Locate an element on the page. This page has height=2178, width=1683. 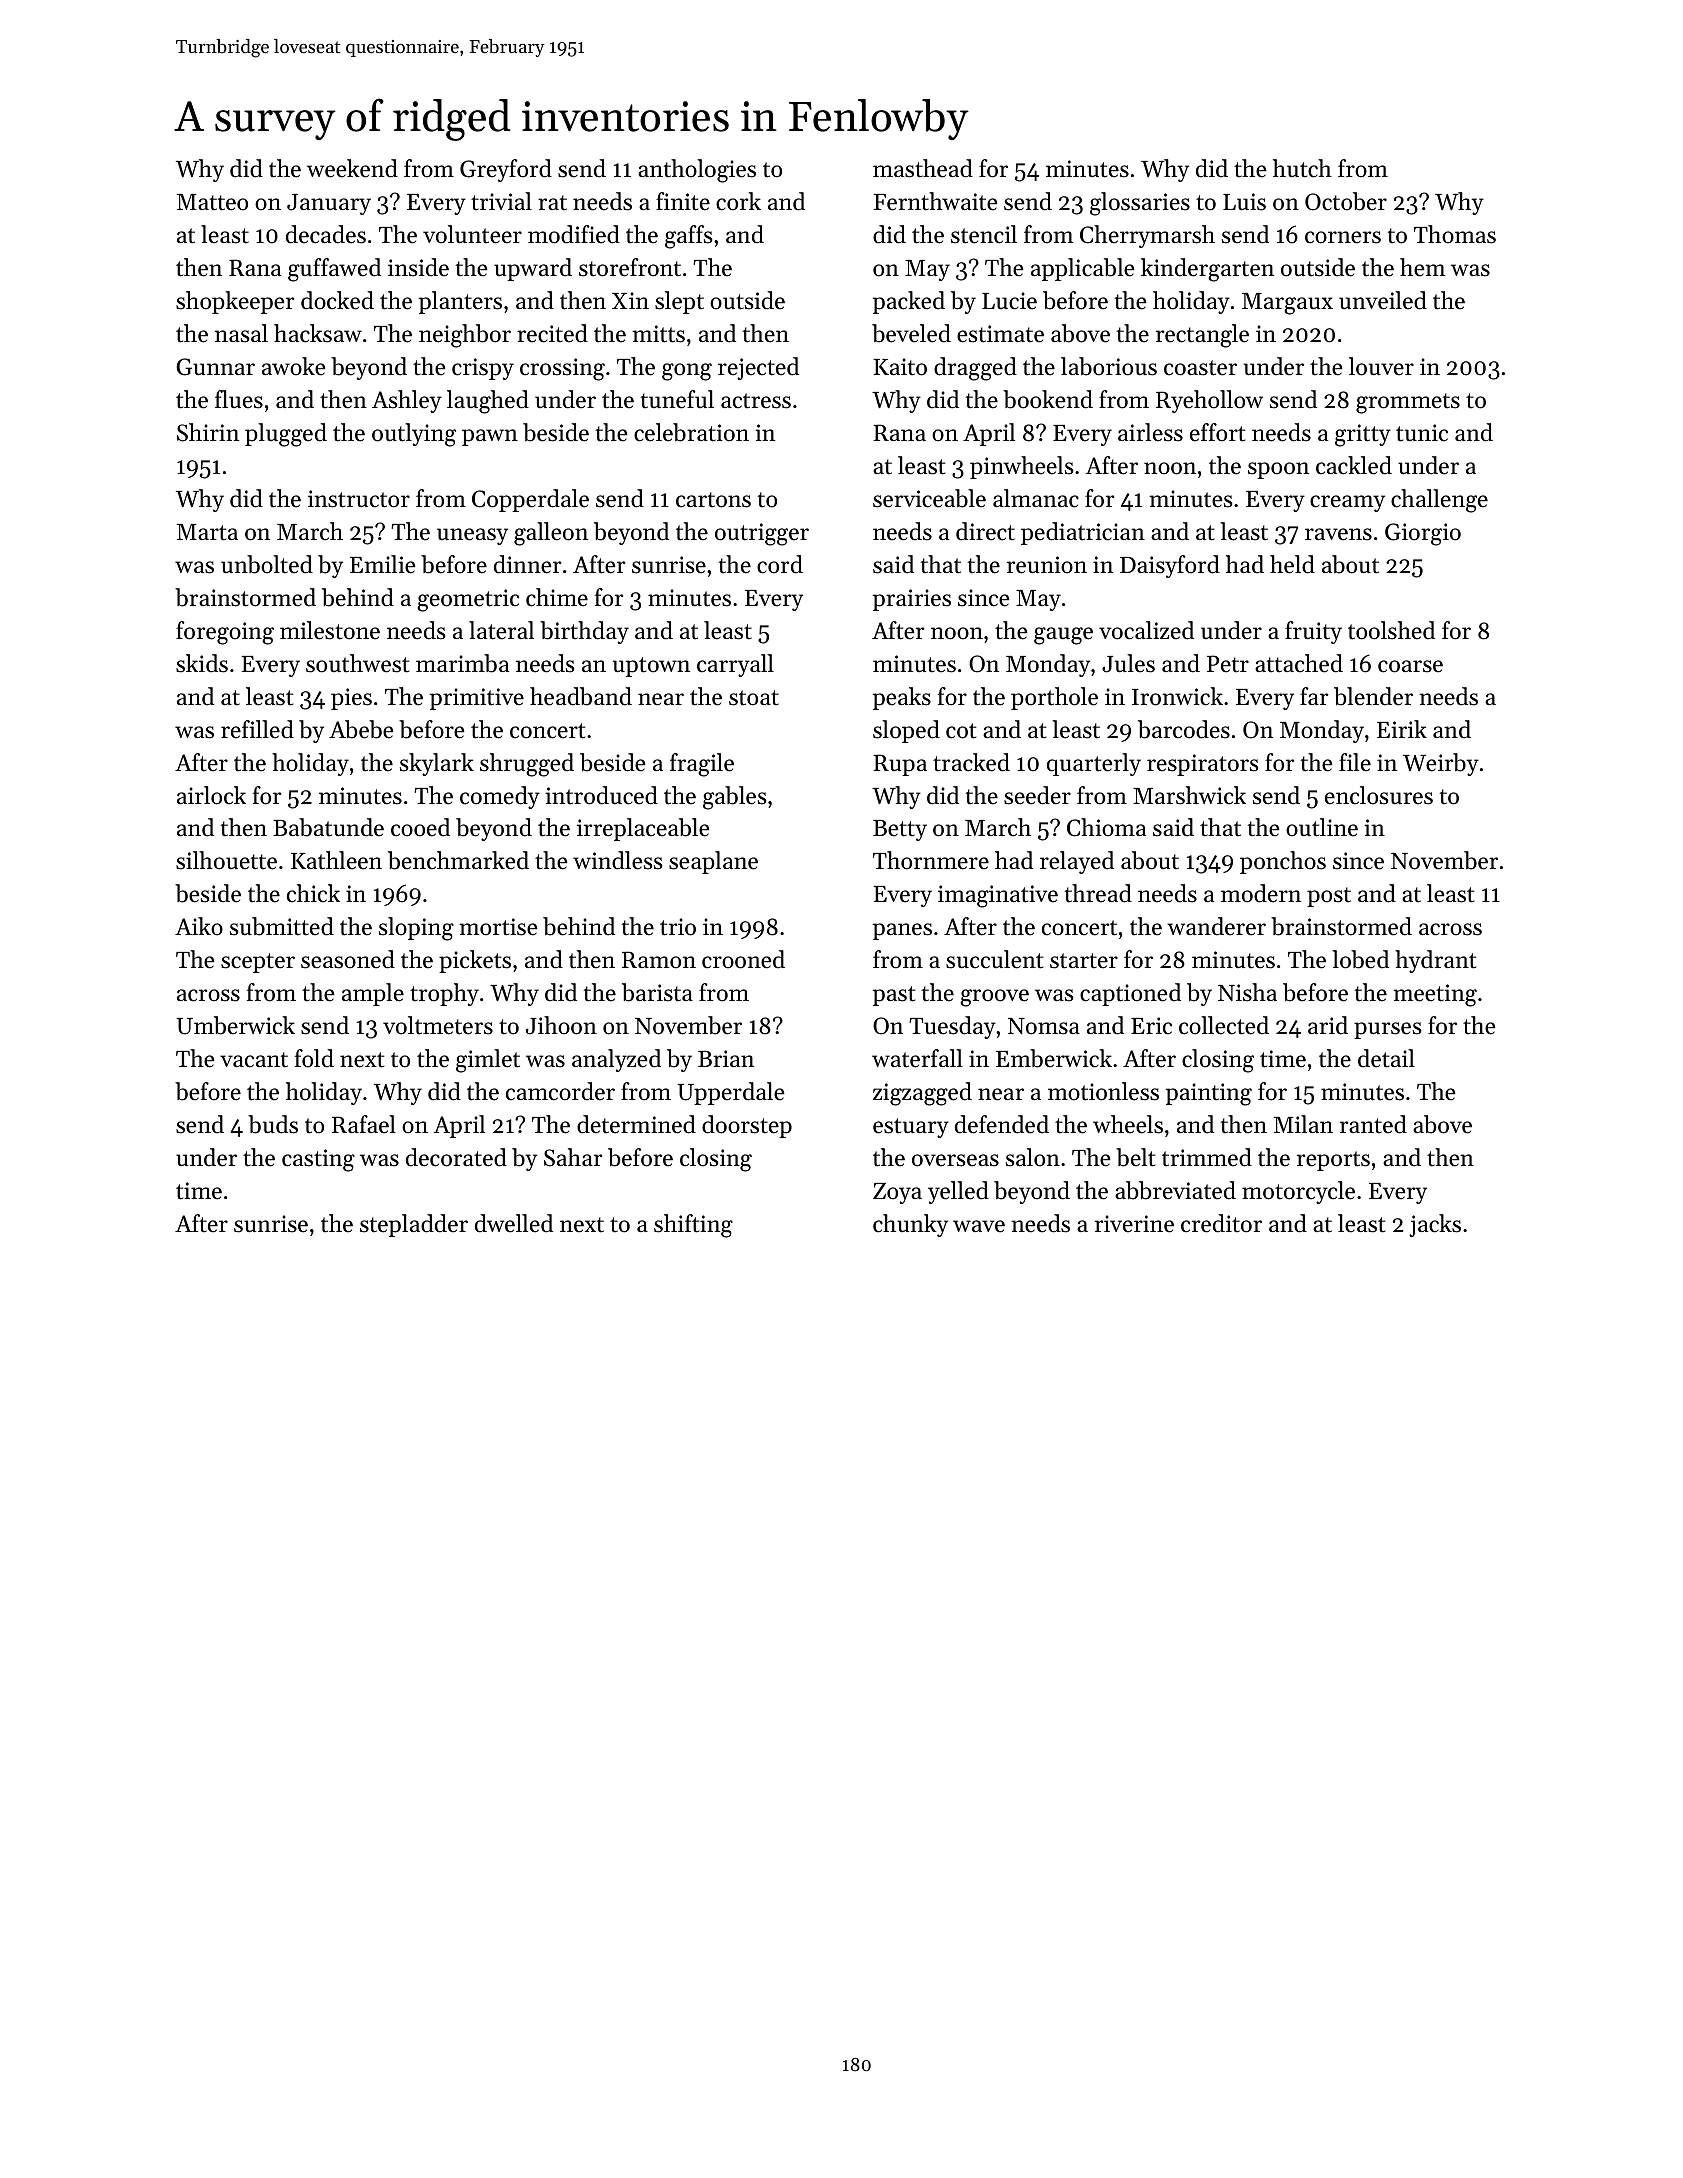
stepladder is located at coordinates (414, 1225).
